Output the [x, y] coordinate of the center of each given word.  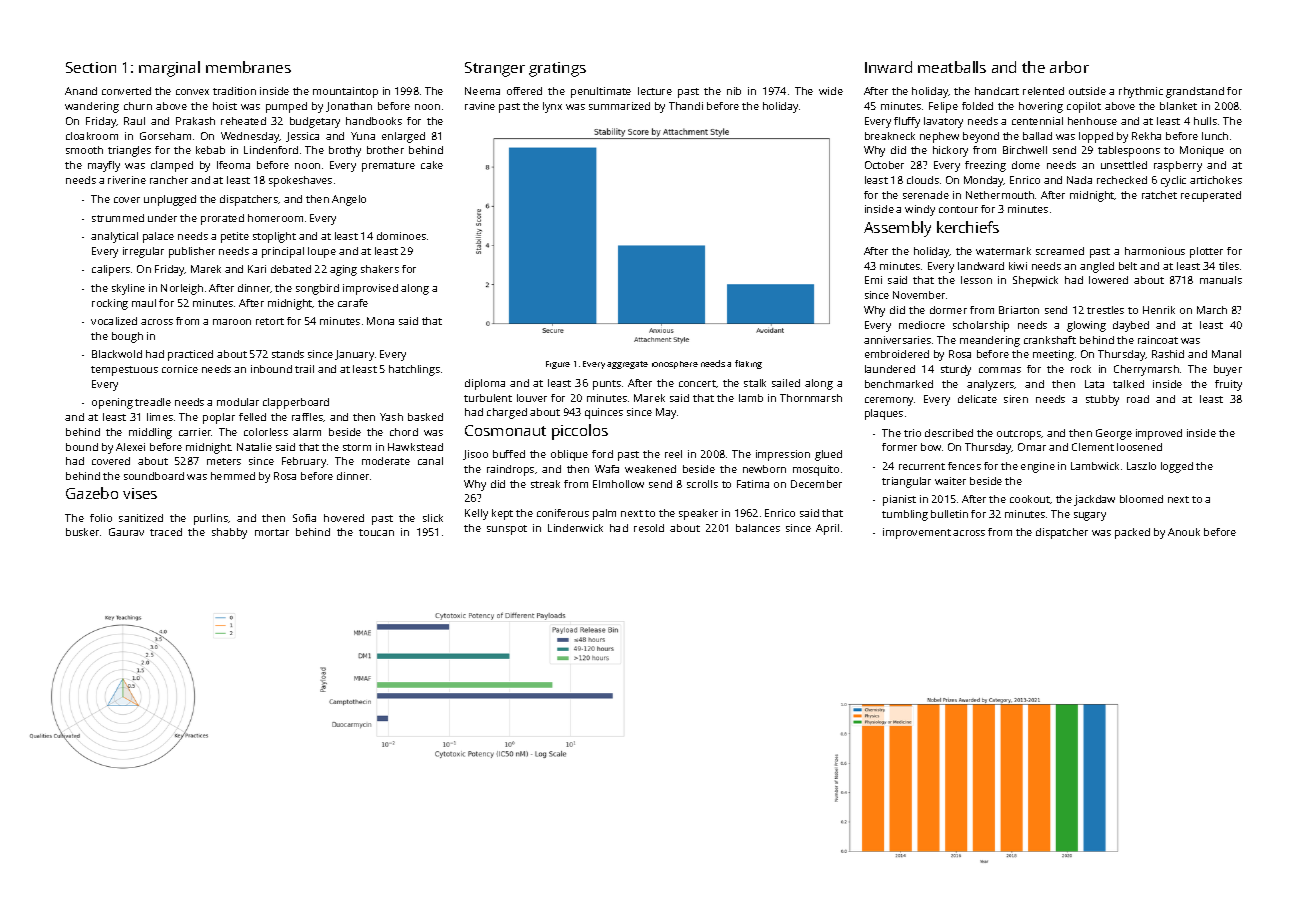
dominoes [401, 236]
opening [112, 403]
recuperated [1211, 196]
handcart [997, 91]
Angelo [349, 200]
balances [758, 528]
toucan [376, 532]
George [1114, 434]
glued [828, 455]
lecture [655, 91]
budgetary [315, 122]
